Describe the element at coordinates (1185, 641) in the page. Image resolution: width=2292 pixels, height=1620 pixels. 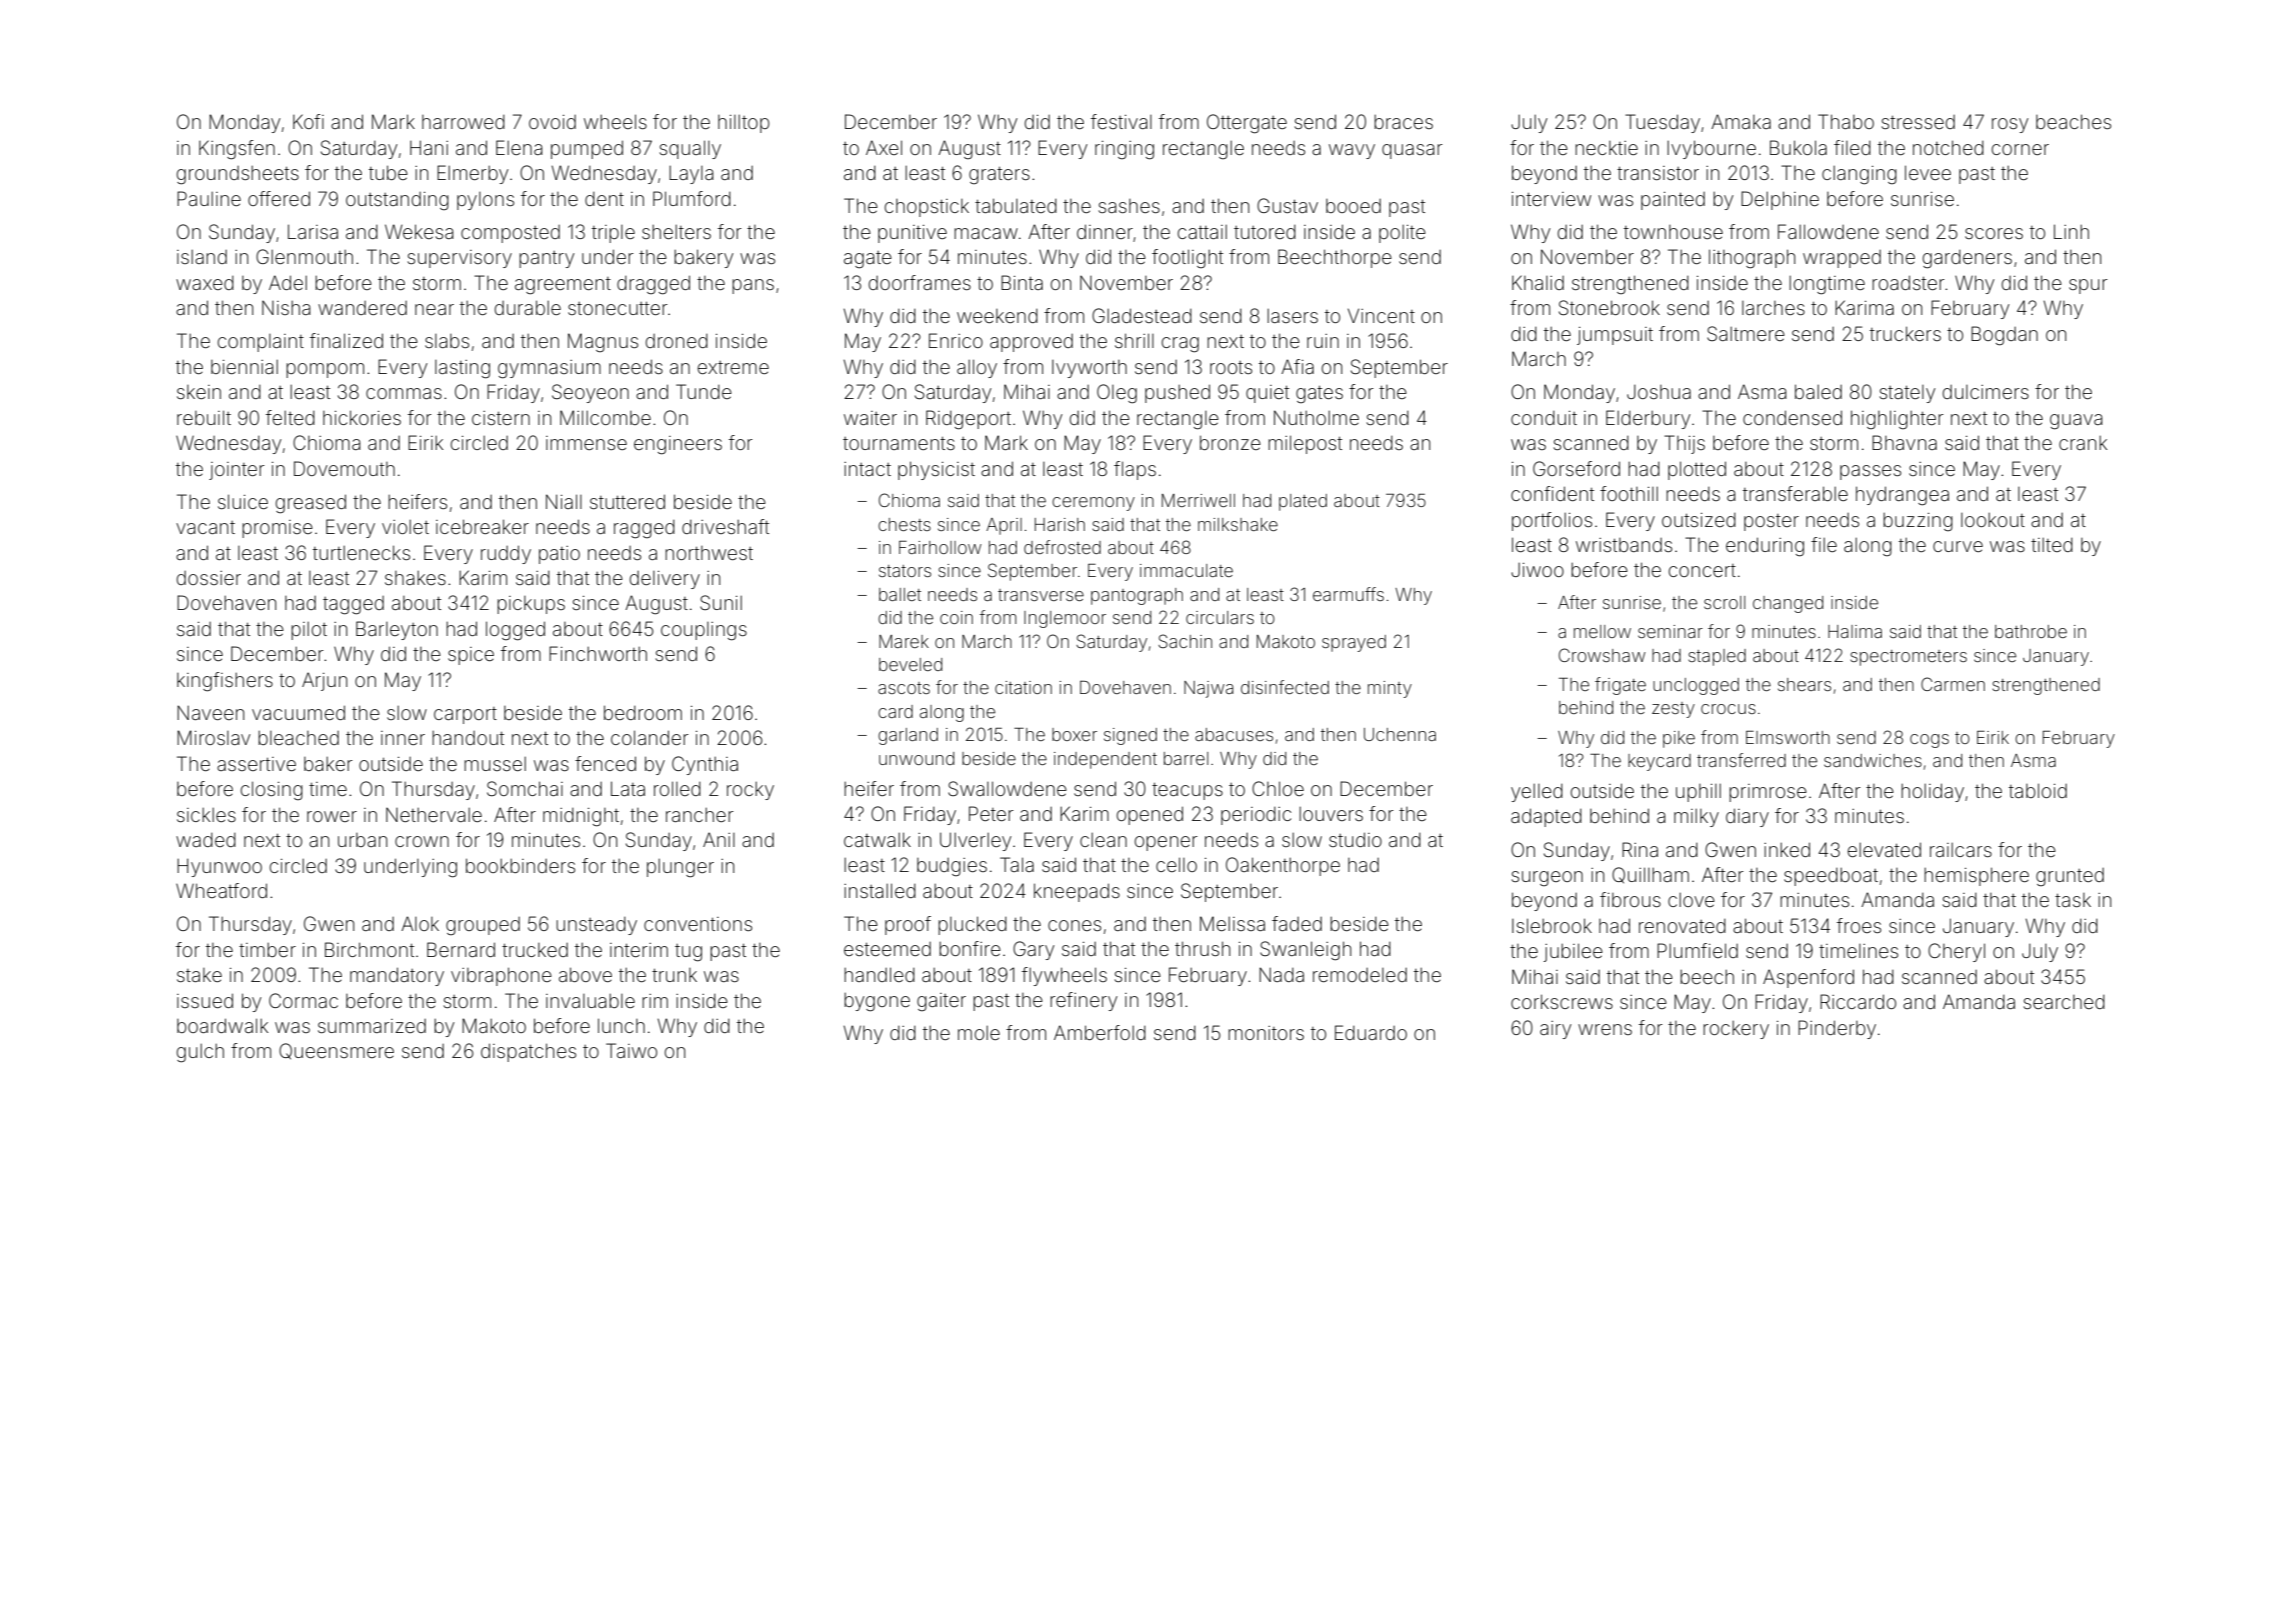
I see `Sachin` at that location.
